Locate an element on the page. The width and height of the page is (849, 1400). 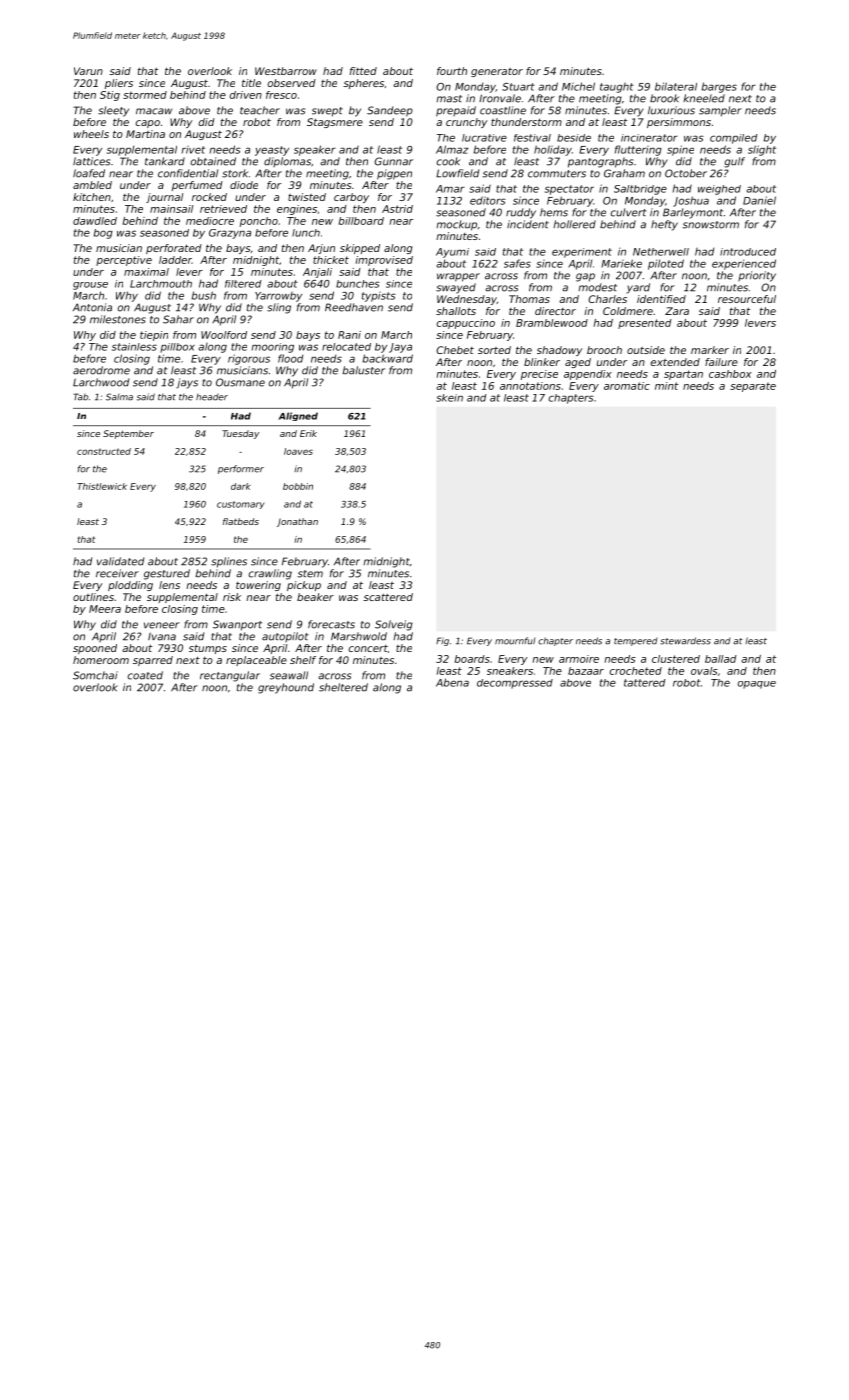
rivet is located at coordinates (193, 150).
